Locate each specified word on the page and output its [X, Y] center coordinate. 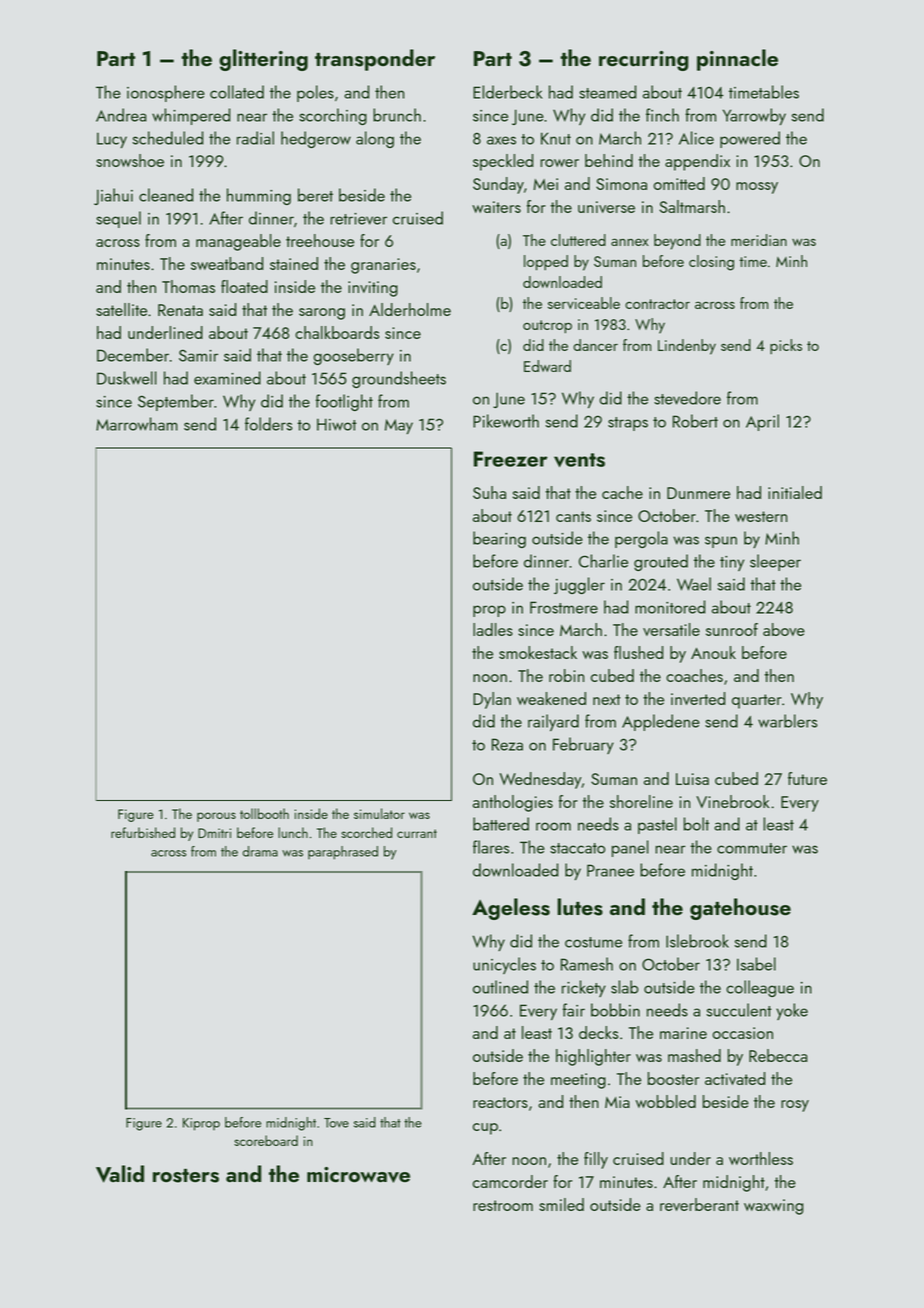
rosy [795, 1106]
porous [216, 817]
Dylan [492, 700]
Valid [120, 1174]
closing [711, 263]
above [784, 629]
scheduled [168, 138]
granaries [383, 266]
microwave [358, 1175]
